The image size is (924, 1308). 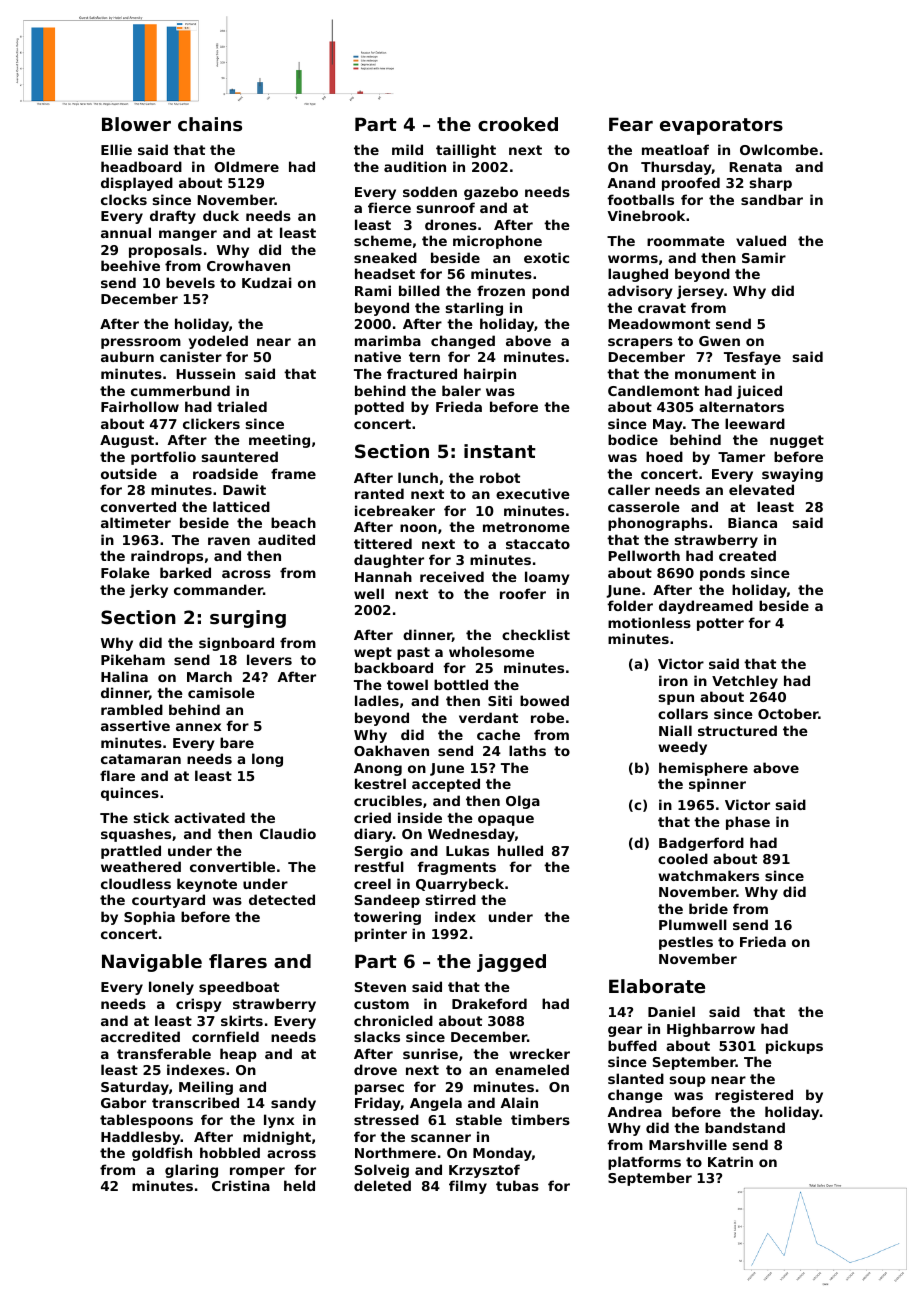 I want to click on Oldmere, so click(x=246, y=166).
